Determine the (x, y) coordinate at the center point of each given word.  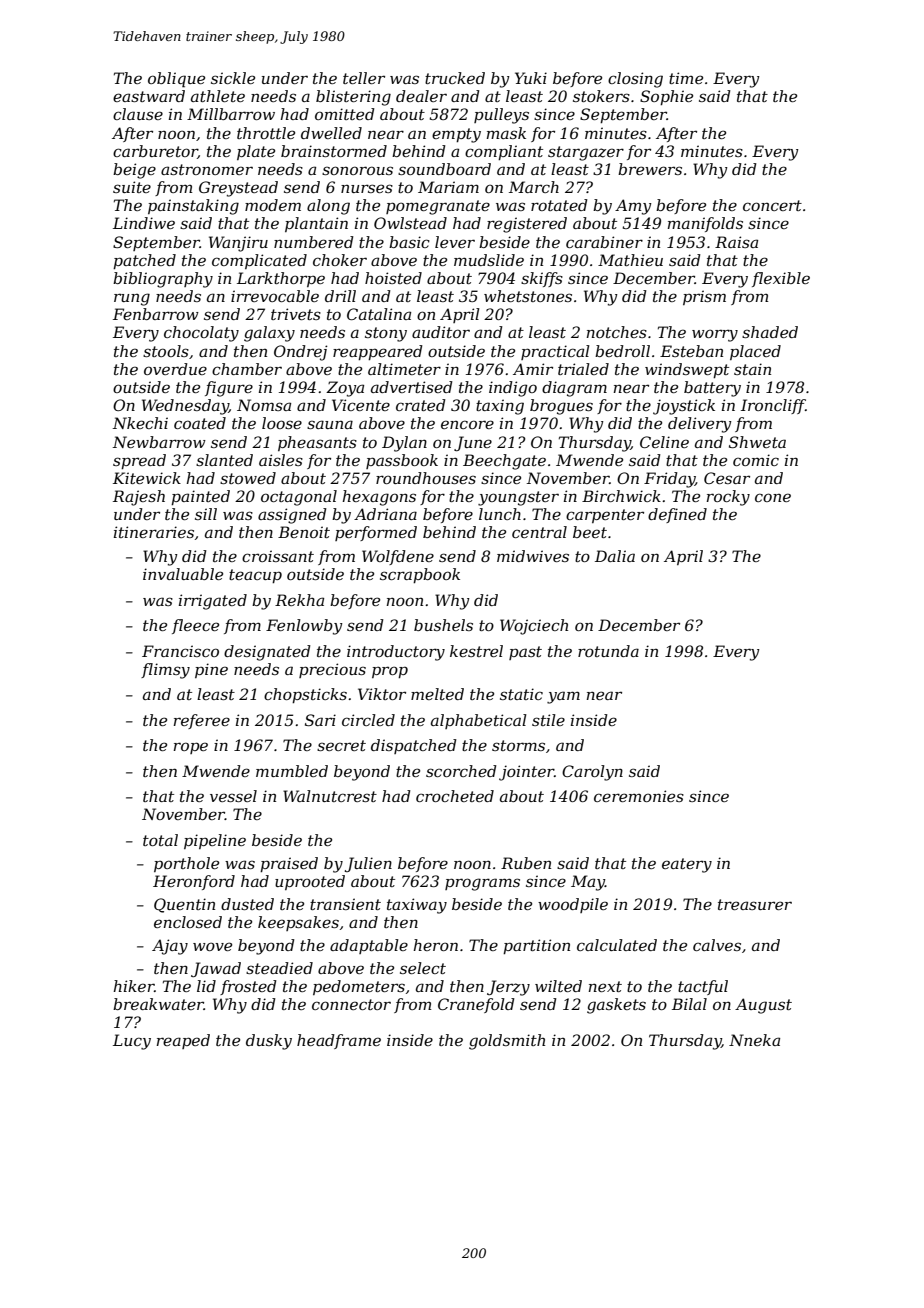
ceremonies (639, 796)
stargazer (586, 153)
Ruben (526, 863)
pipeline (215, 841)
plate (256, 152)
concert (772, 205)
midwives (533, 556)
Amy (633, 207)
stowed (248, 478)
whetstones (528, 296)
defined (677, 515)
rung (132, 299)
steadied (279, 968)
